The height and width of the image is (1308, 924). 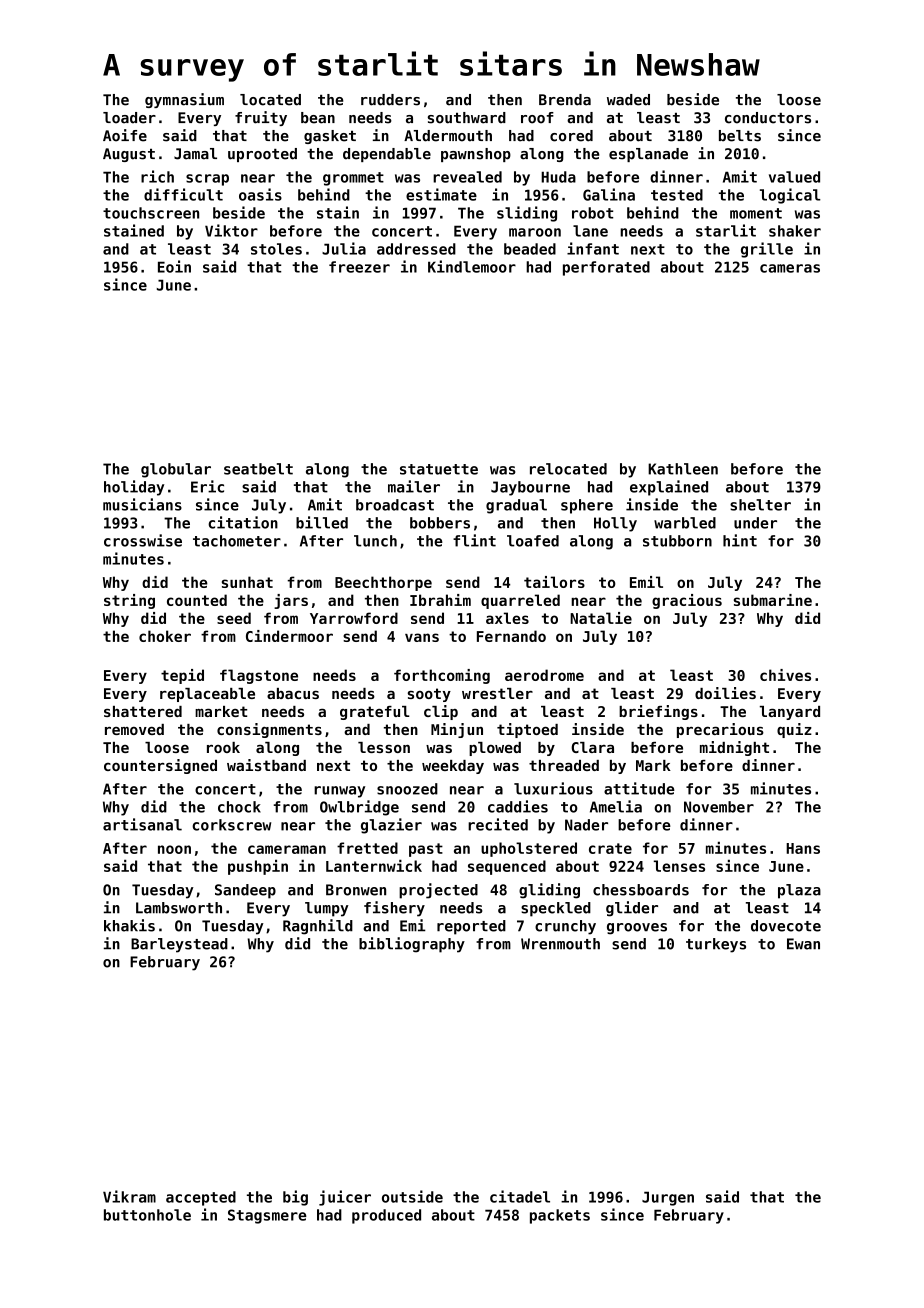 I want to click on rudders, so click(x=390, y=100).
